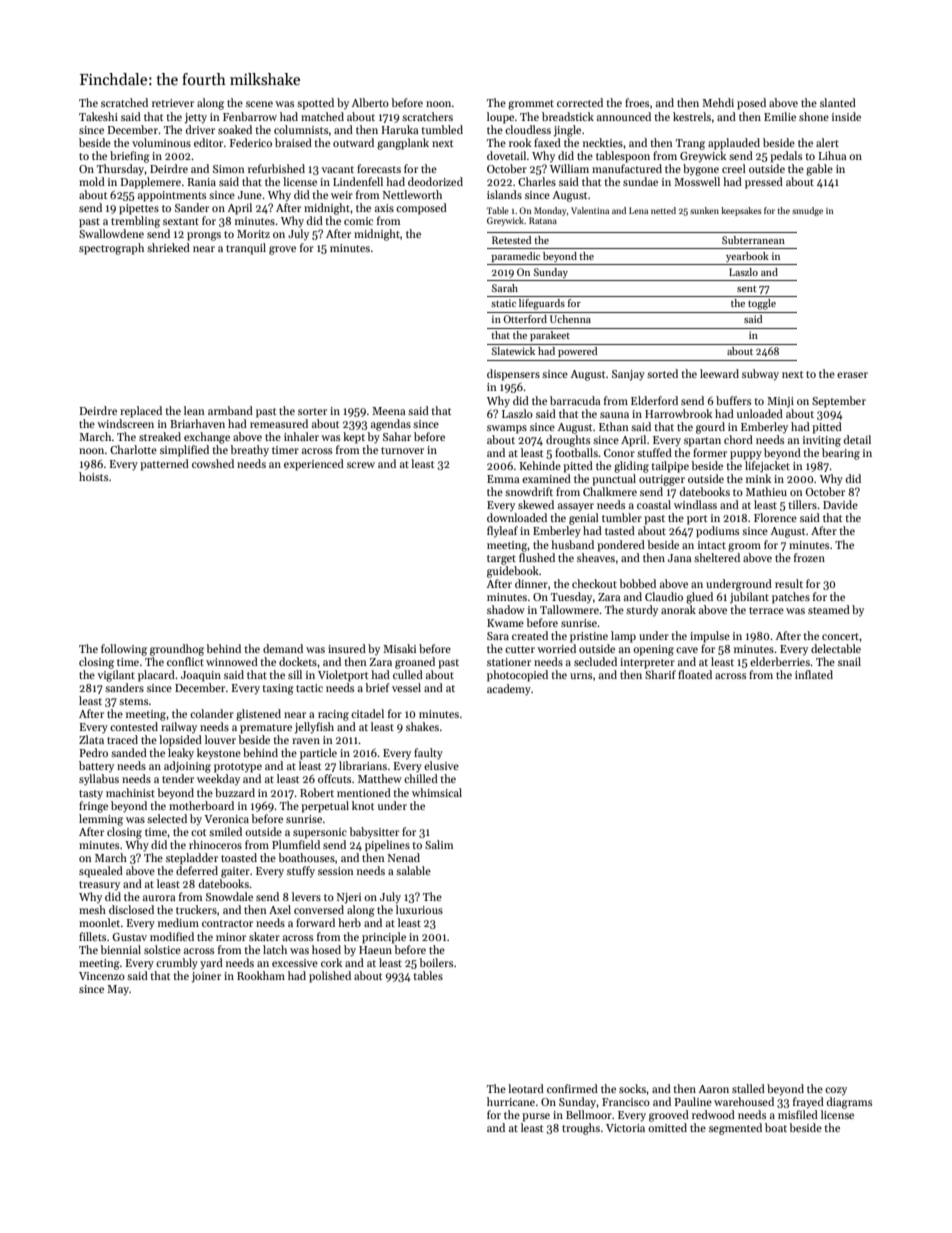 The image size is (952, 1233). I want to click on scratched, so click(124, 102).
